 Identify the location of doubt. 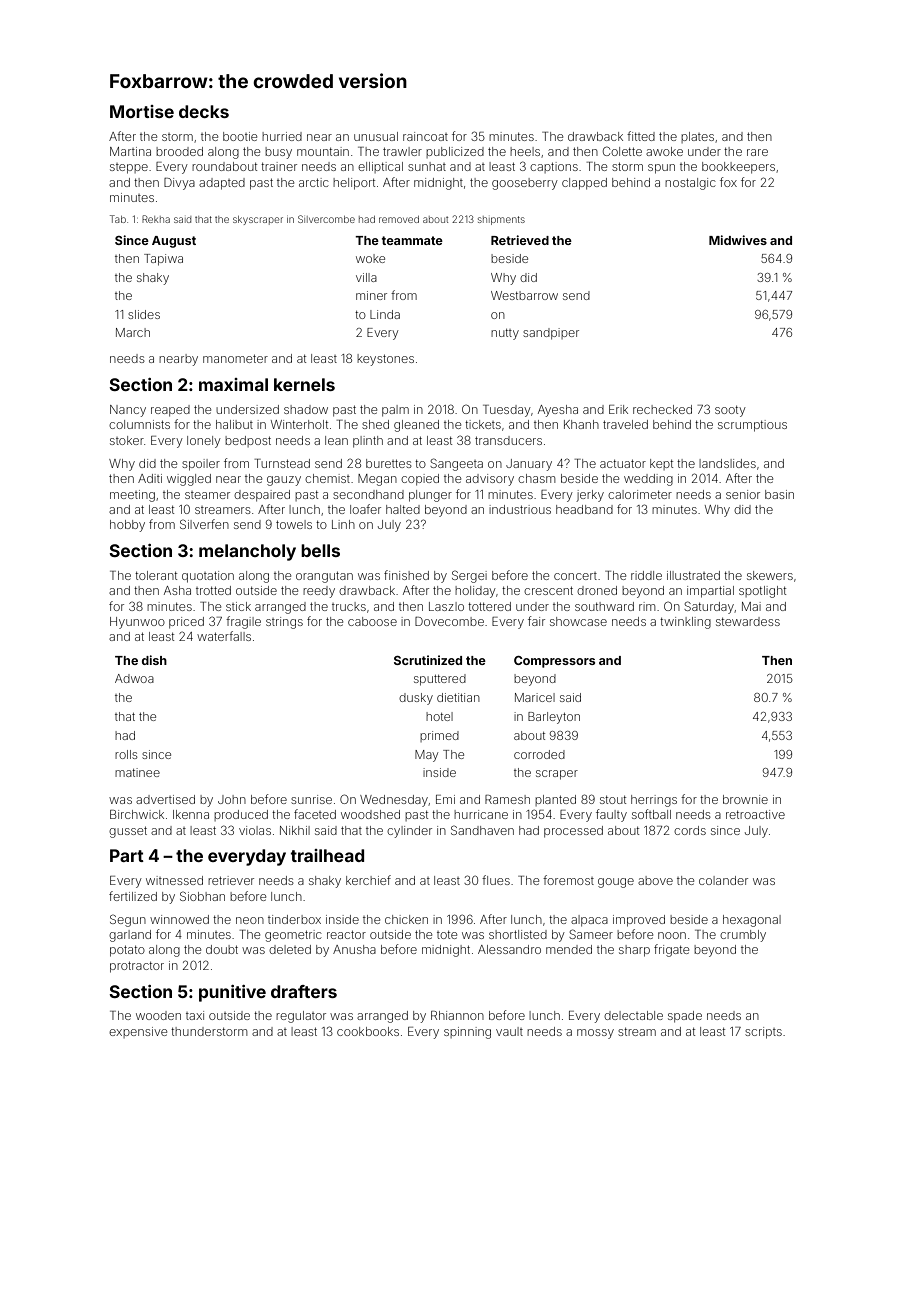
(222, 949).
